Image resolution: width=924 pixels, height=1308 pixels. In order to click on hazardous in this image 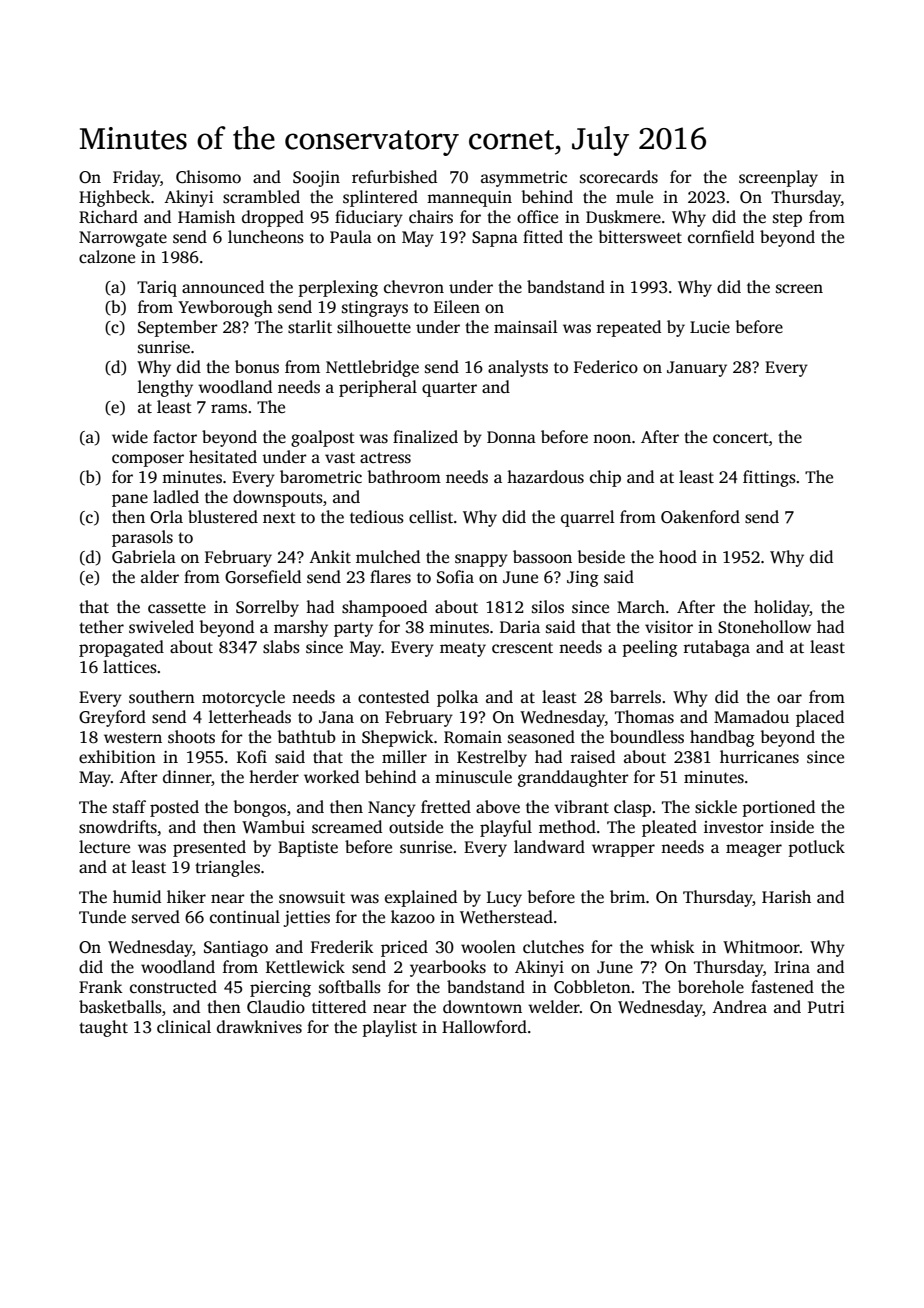, I will do `click(545, 477)`.
